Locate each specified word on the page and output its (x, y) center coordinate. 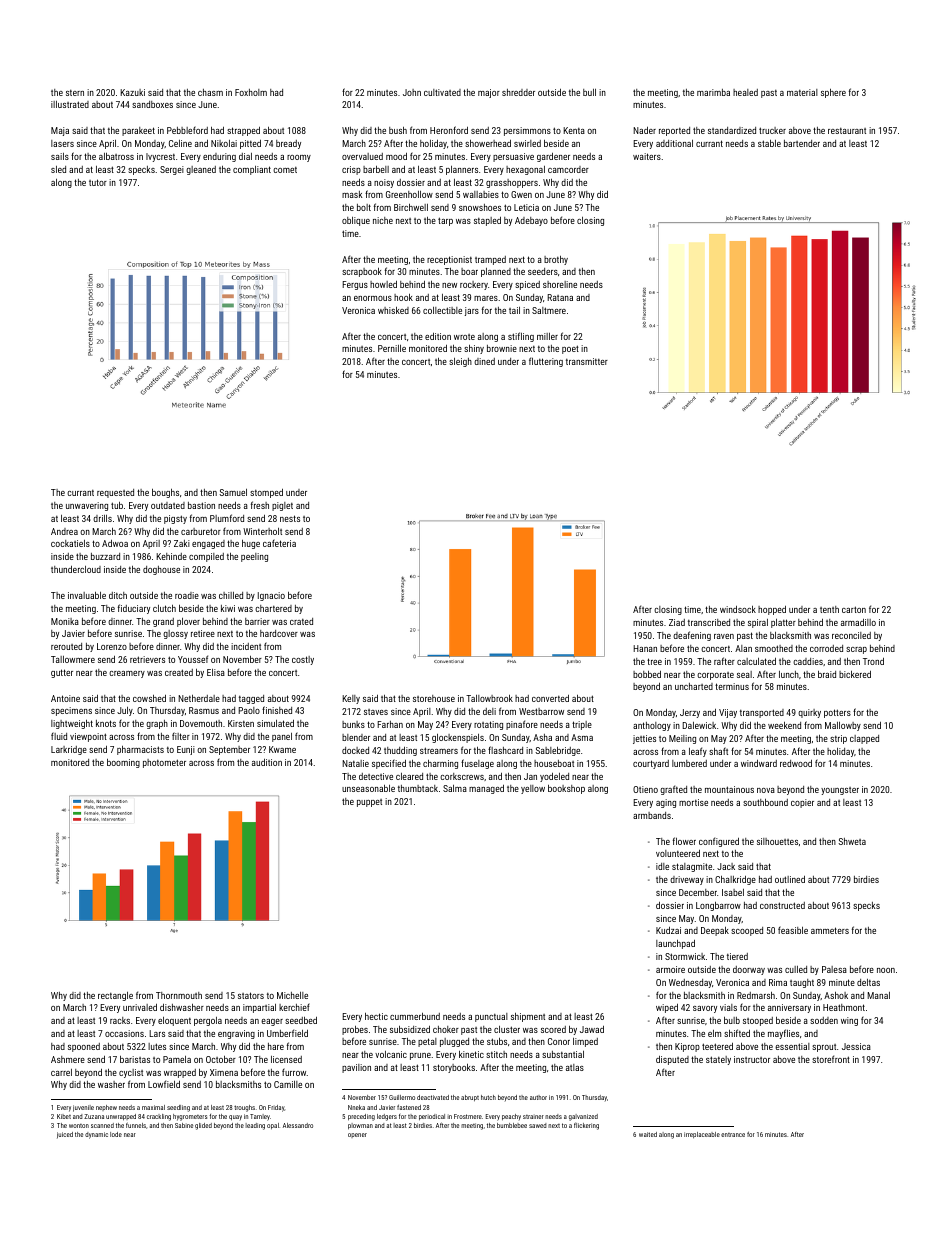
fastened (409, 1107)
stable (769, 143)
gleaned (201, 170)
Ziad (677, 622)
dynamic (96, 1135)
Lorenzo (112, 646)
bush (398, 130)
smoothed (774, 648)
